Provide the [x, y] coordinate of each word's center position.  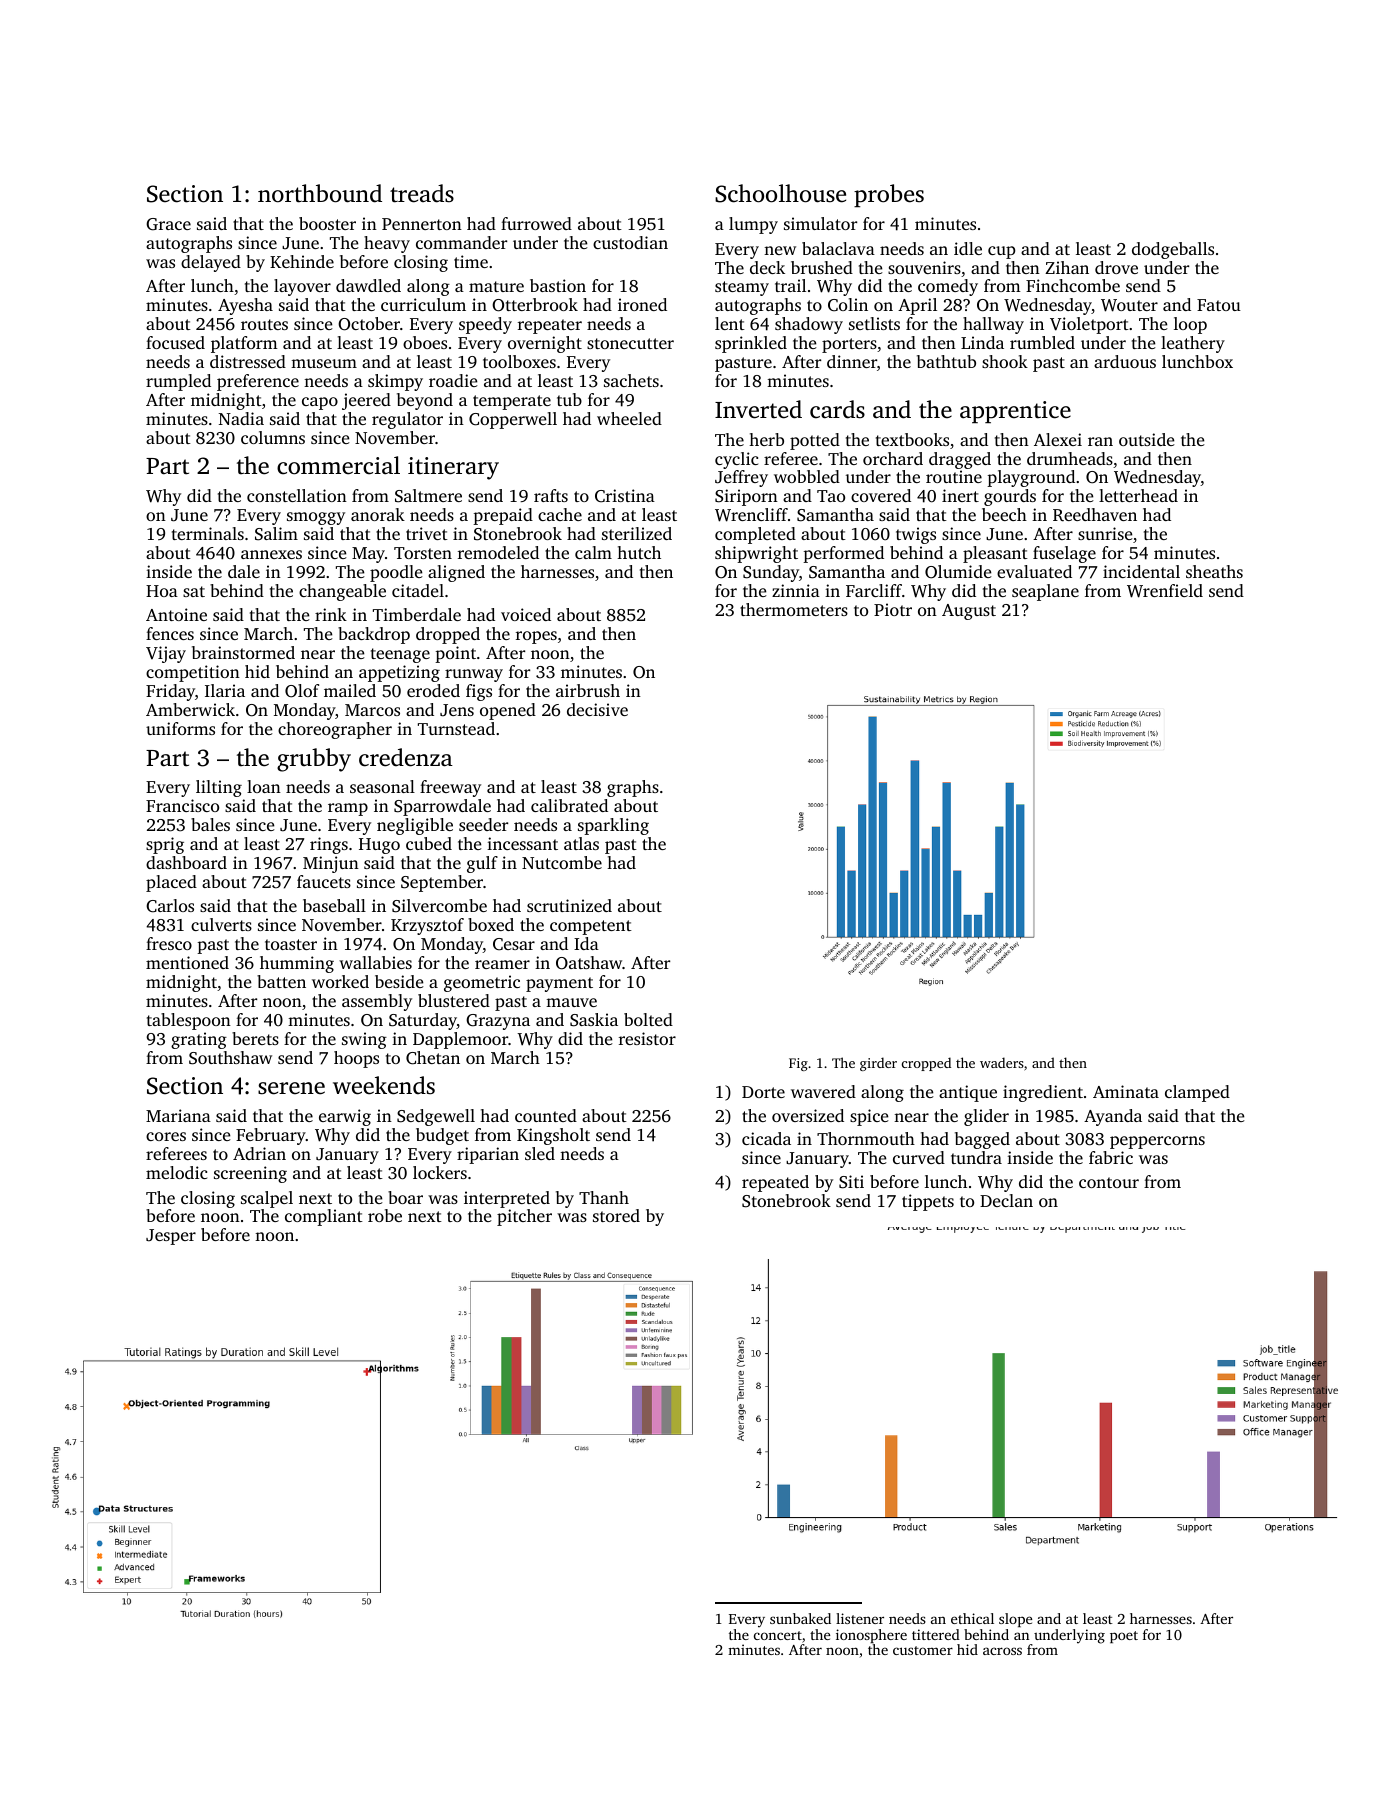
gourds [1010, 497]
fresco [169, 943]
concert [778, 1635]
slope [1015, 1620]
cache [560, 514]
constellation [297, 495]
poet [1124, 1637]
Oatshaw [589, 963]
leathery [1193, 344]
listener [860, 1618]
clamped [1197, 1093]
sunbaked [800, 1618]
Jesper [171, 1237]
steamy [742, 288]
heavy [387, 244]
